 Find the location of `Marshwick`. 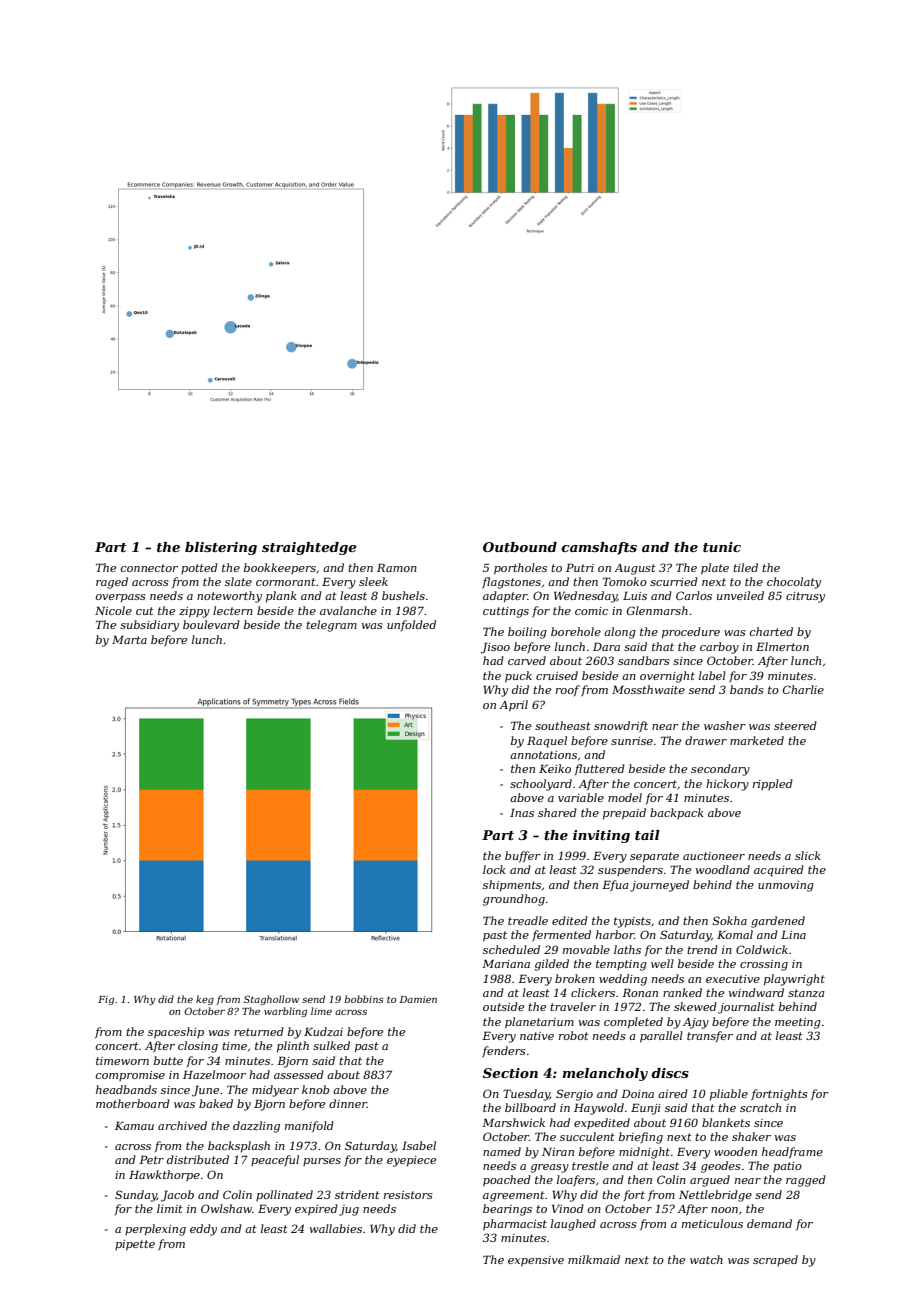

Marshwick is located at coordinates (513, 1122).
